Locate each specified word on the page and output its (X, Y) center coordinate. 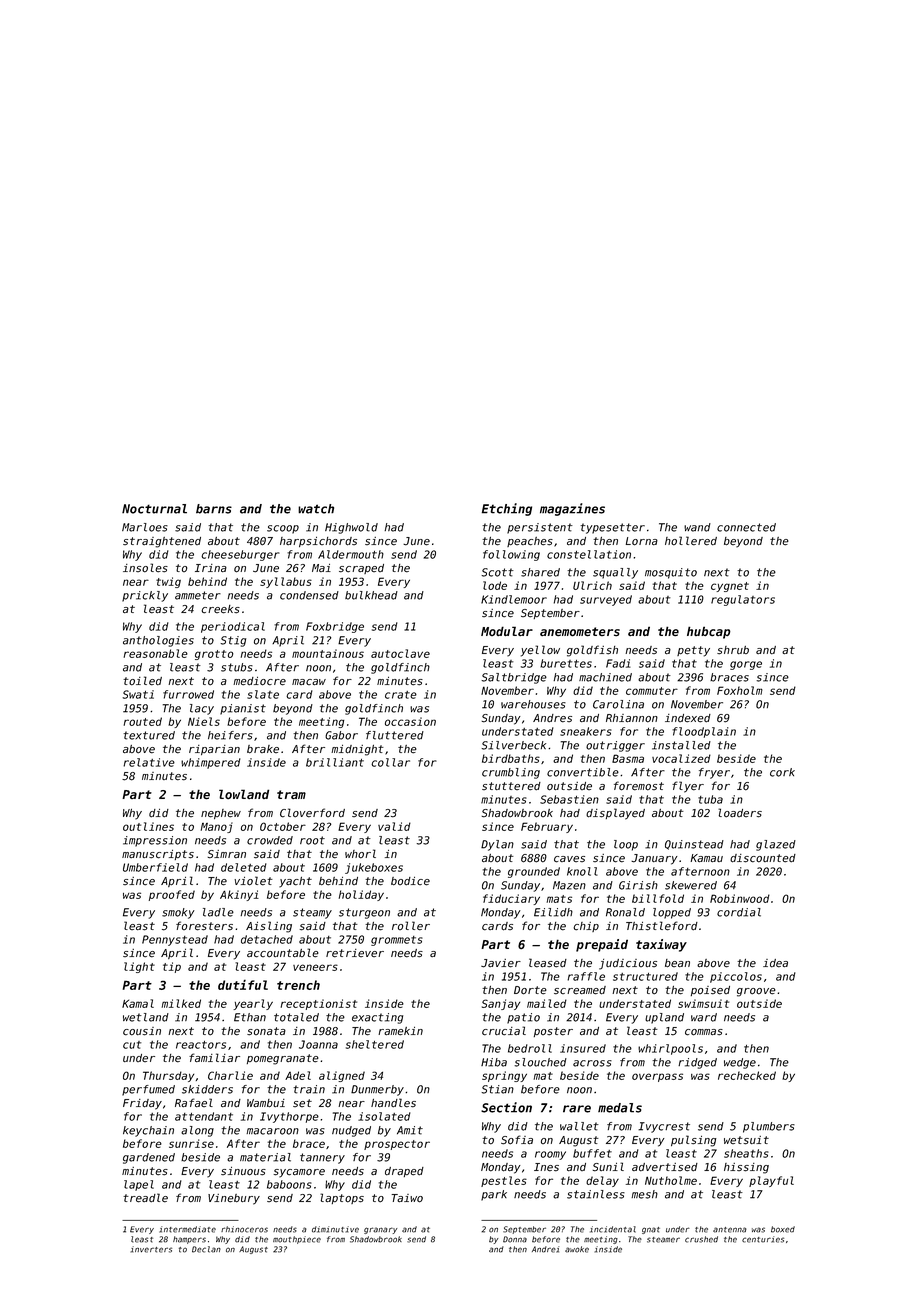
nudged (351, 1131)
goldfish (592, 651)
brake (263, 749)
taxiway (661, 945)
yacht (295, 882)
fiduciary (511, 899)
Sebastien (569, 799)
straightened (162, 542)
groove (756, 992)
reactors (201, 1045)
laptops (342, 1198)
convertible (583, 772)
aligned (342, 1076)
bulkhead (371, 595)
